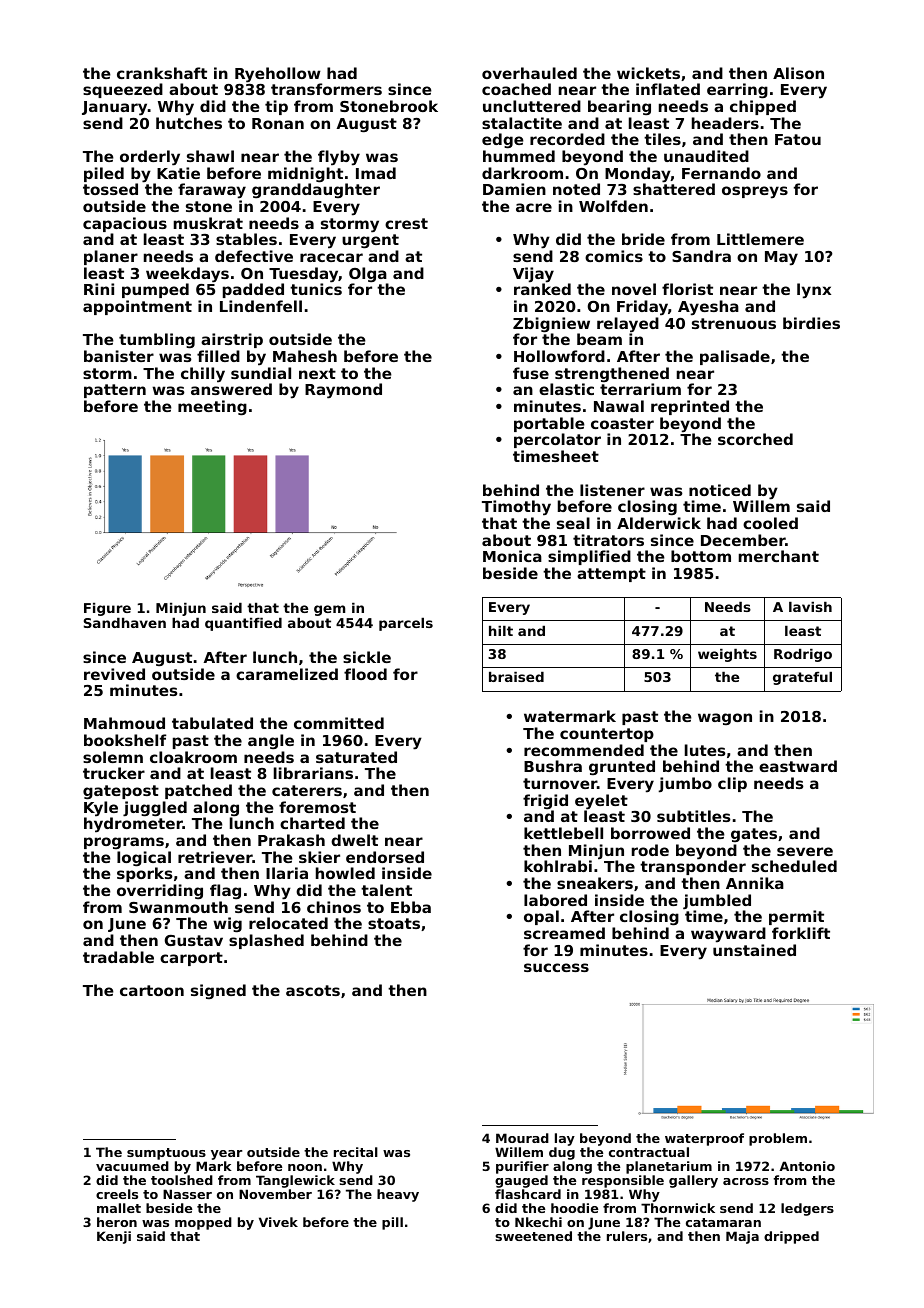  I want to click on pill, so click(392, 1223).
